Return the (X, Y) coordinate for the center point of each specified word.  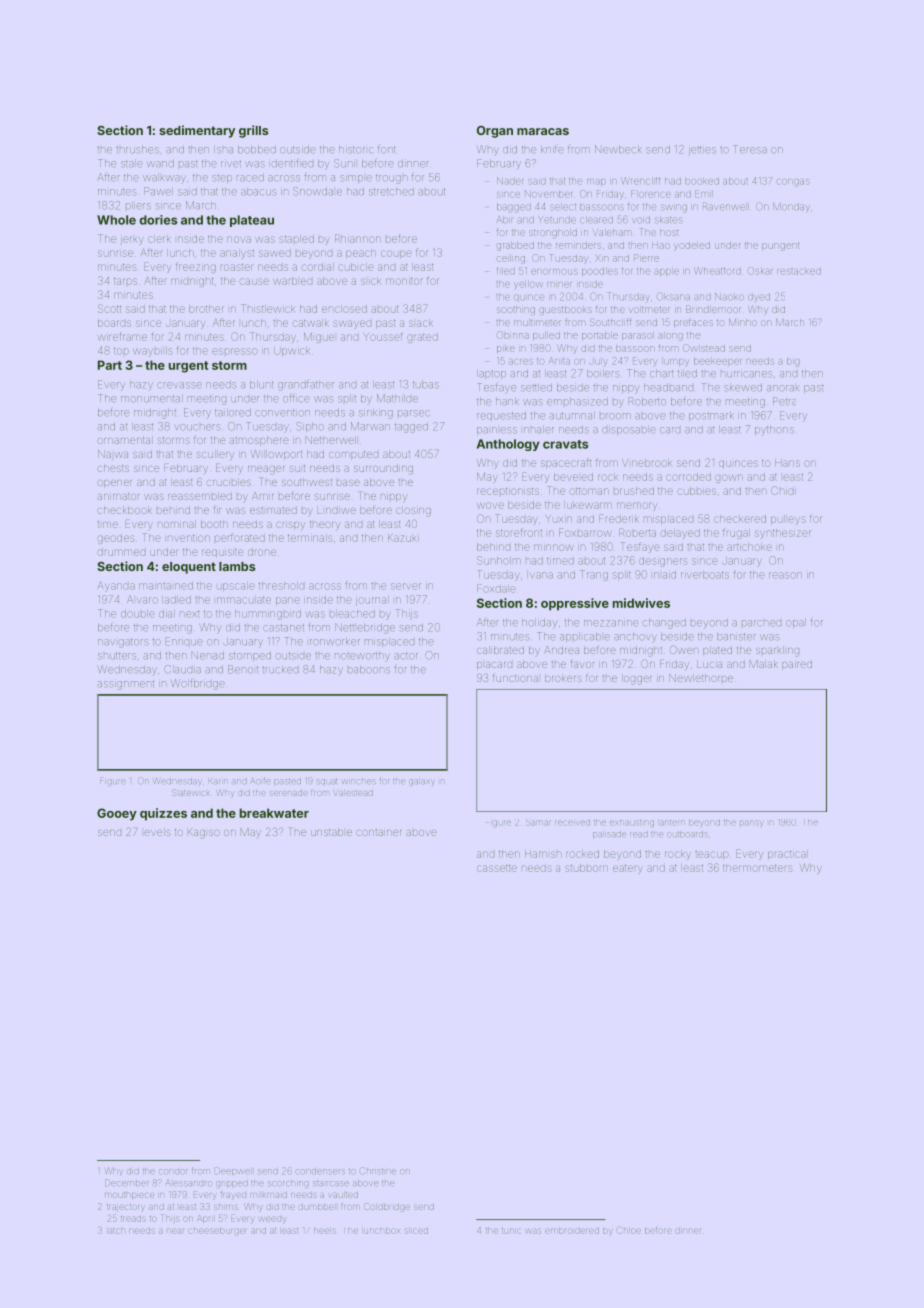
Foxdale (496, 588)
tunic (511, 1231)
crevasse (179, 385)
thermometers (757, 868)
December (126, 1182)
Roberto (647, 401)
